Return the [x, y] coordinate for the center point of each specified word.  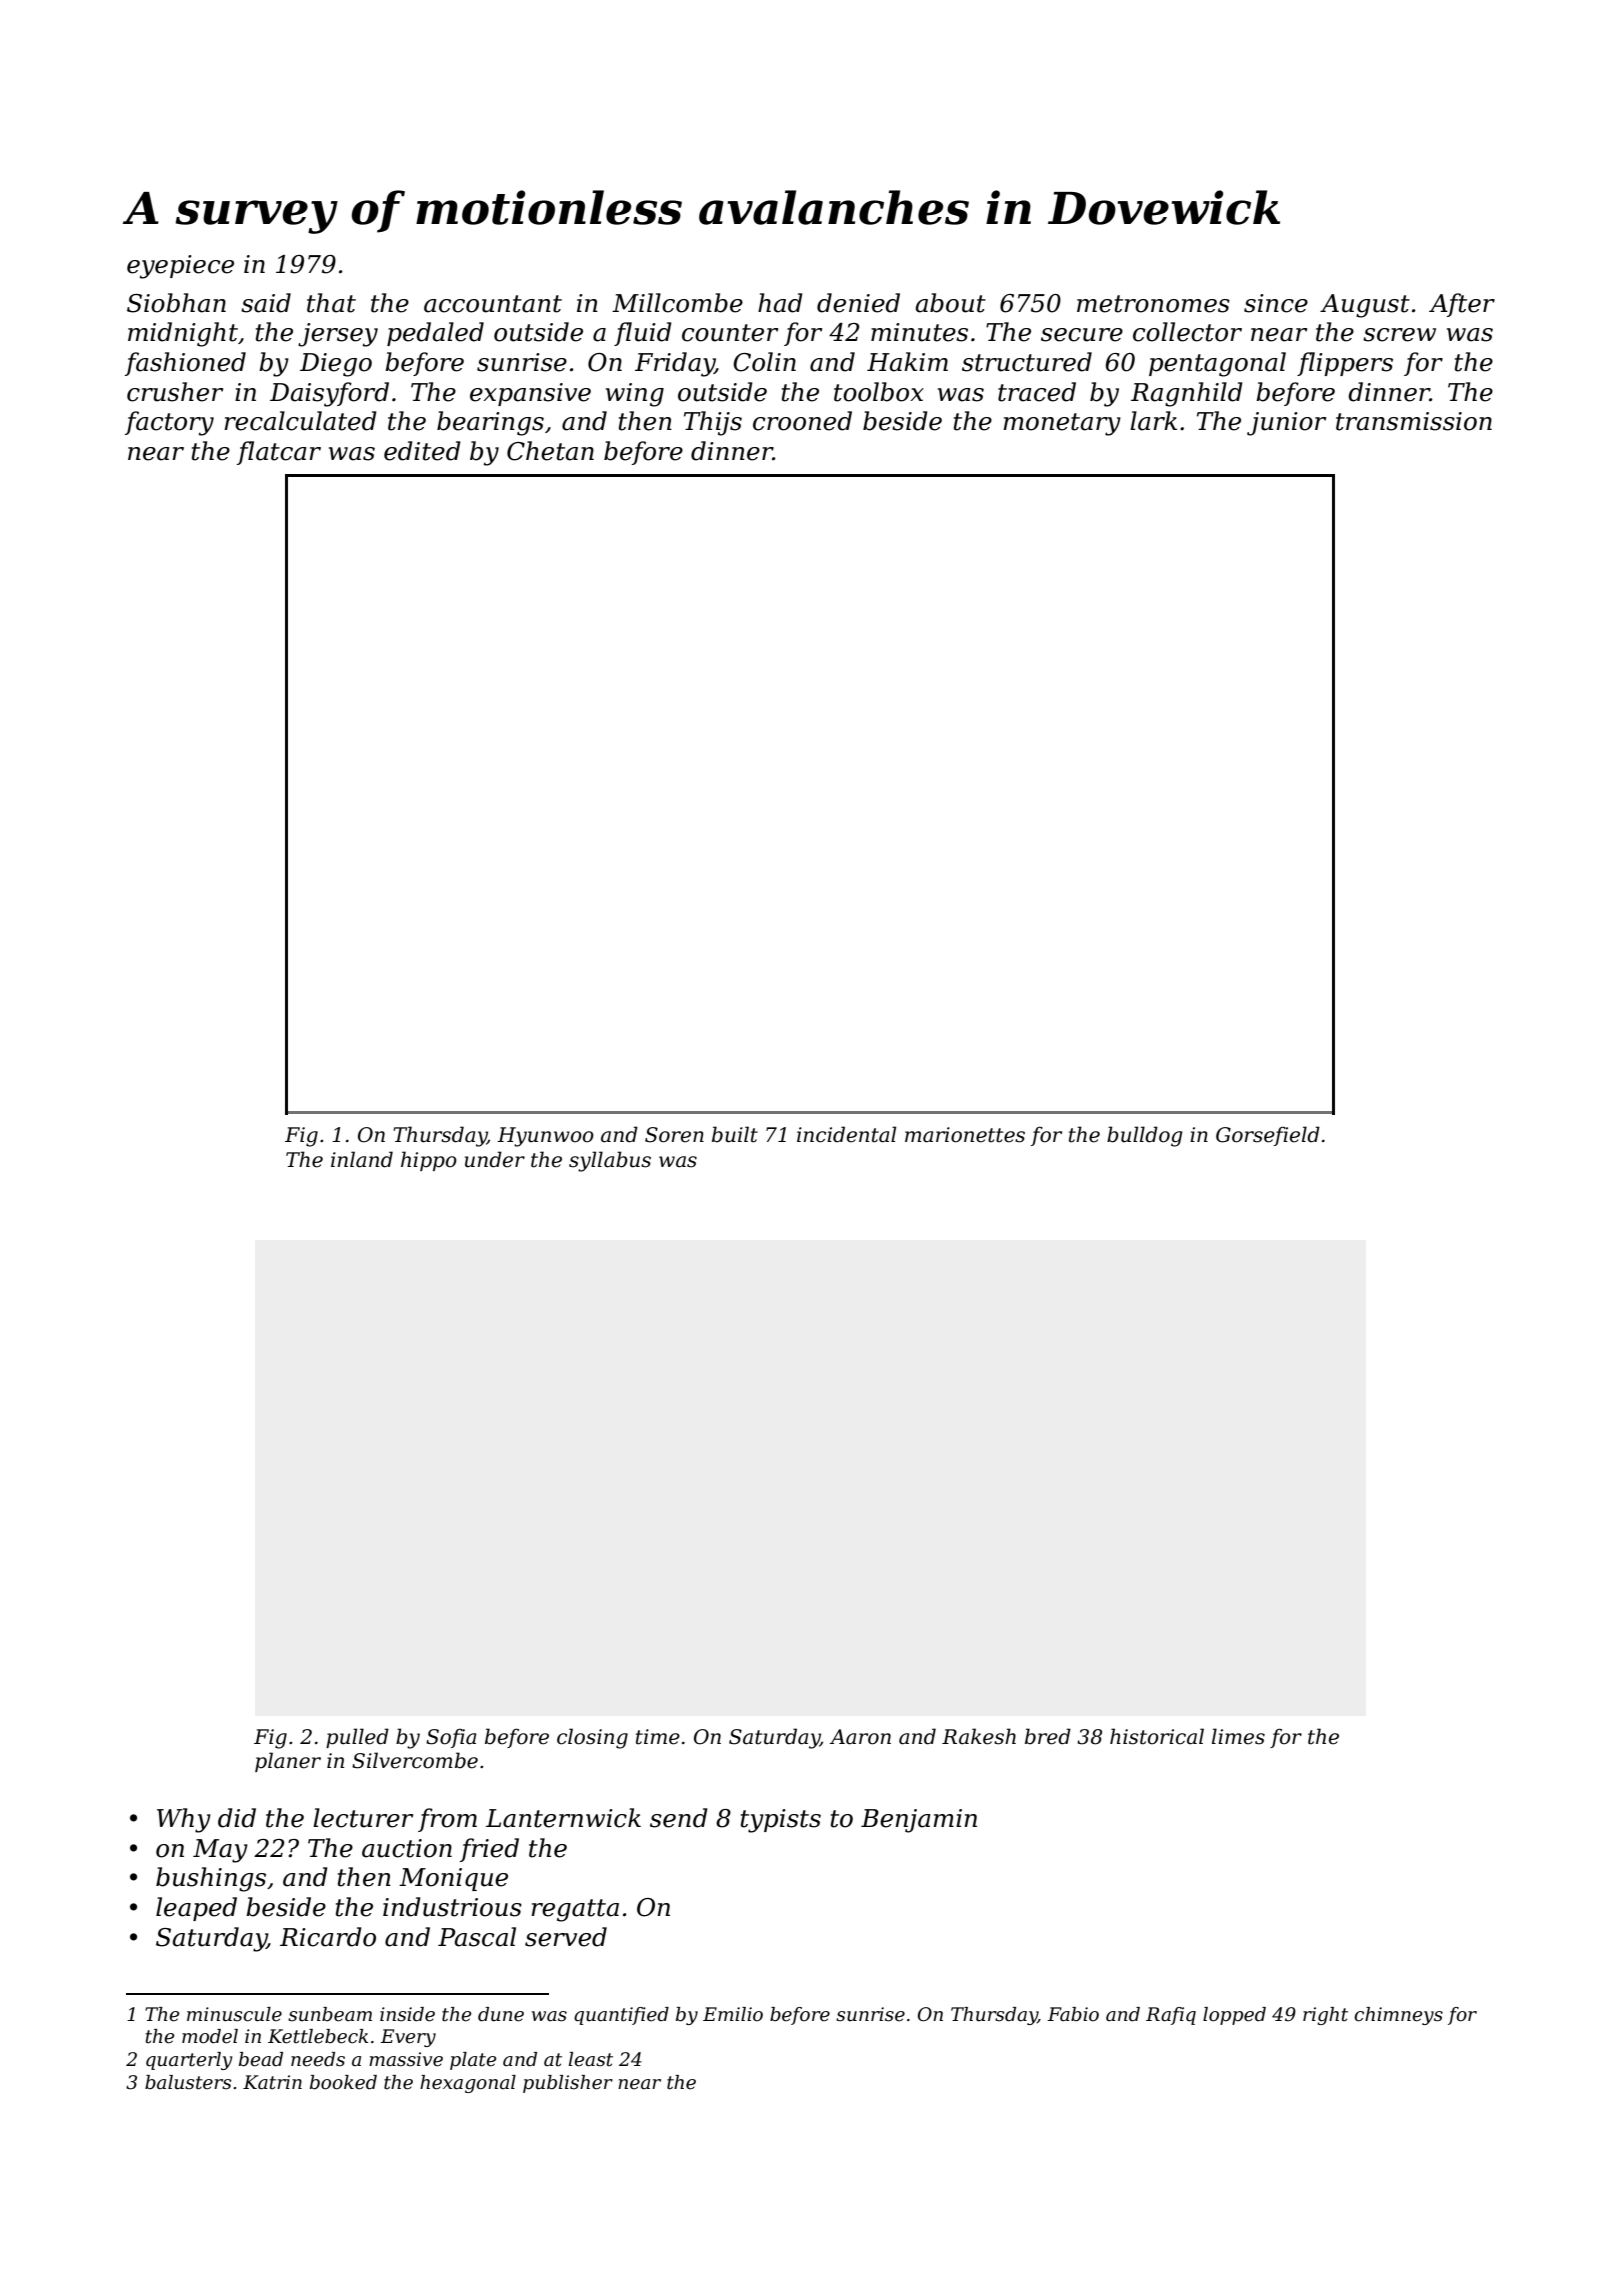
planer [288, 1762]
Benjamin [919, 1821]
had [780, 303]
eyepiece [180, 267]
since [1276, 303]
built [735, 1134]
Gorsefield [1268, 1136]
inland [362, 1159]
